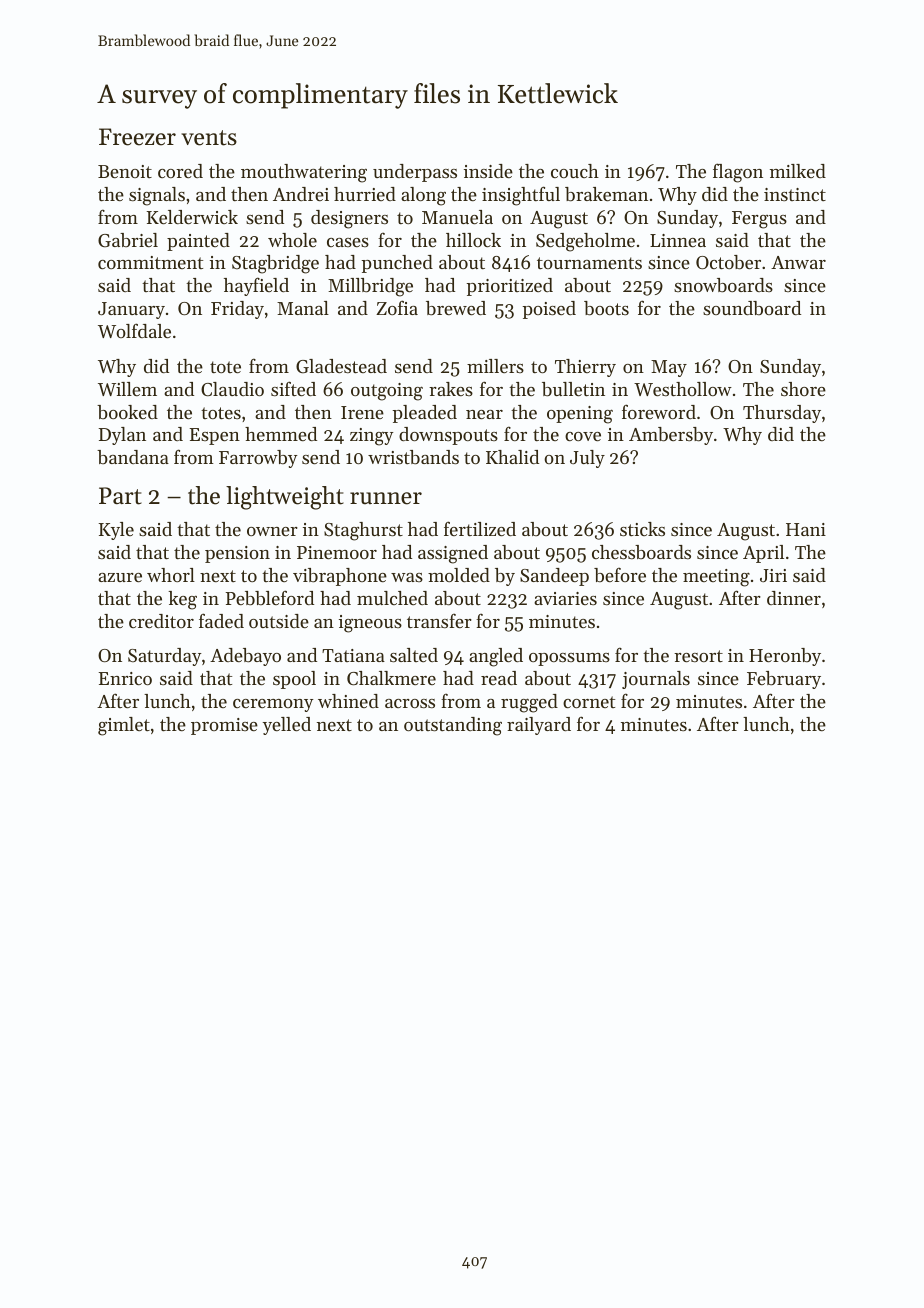  Describe the element at coordinates (575, 171) in the screenshot. I see `couch` at that location.
